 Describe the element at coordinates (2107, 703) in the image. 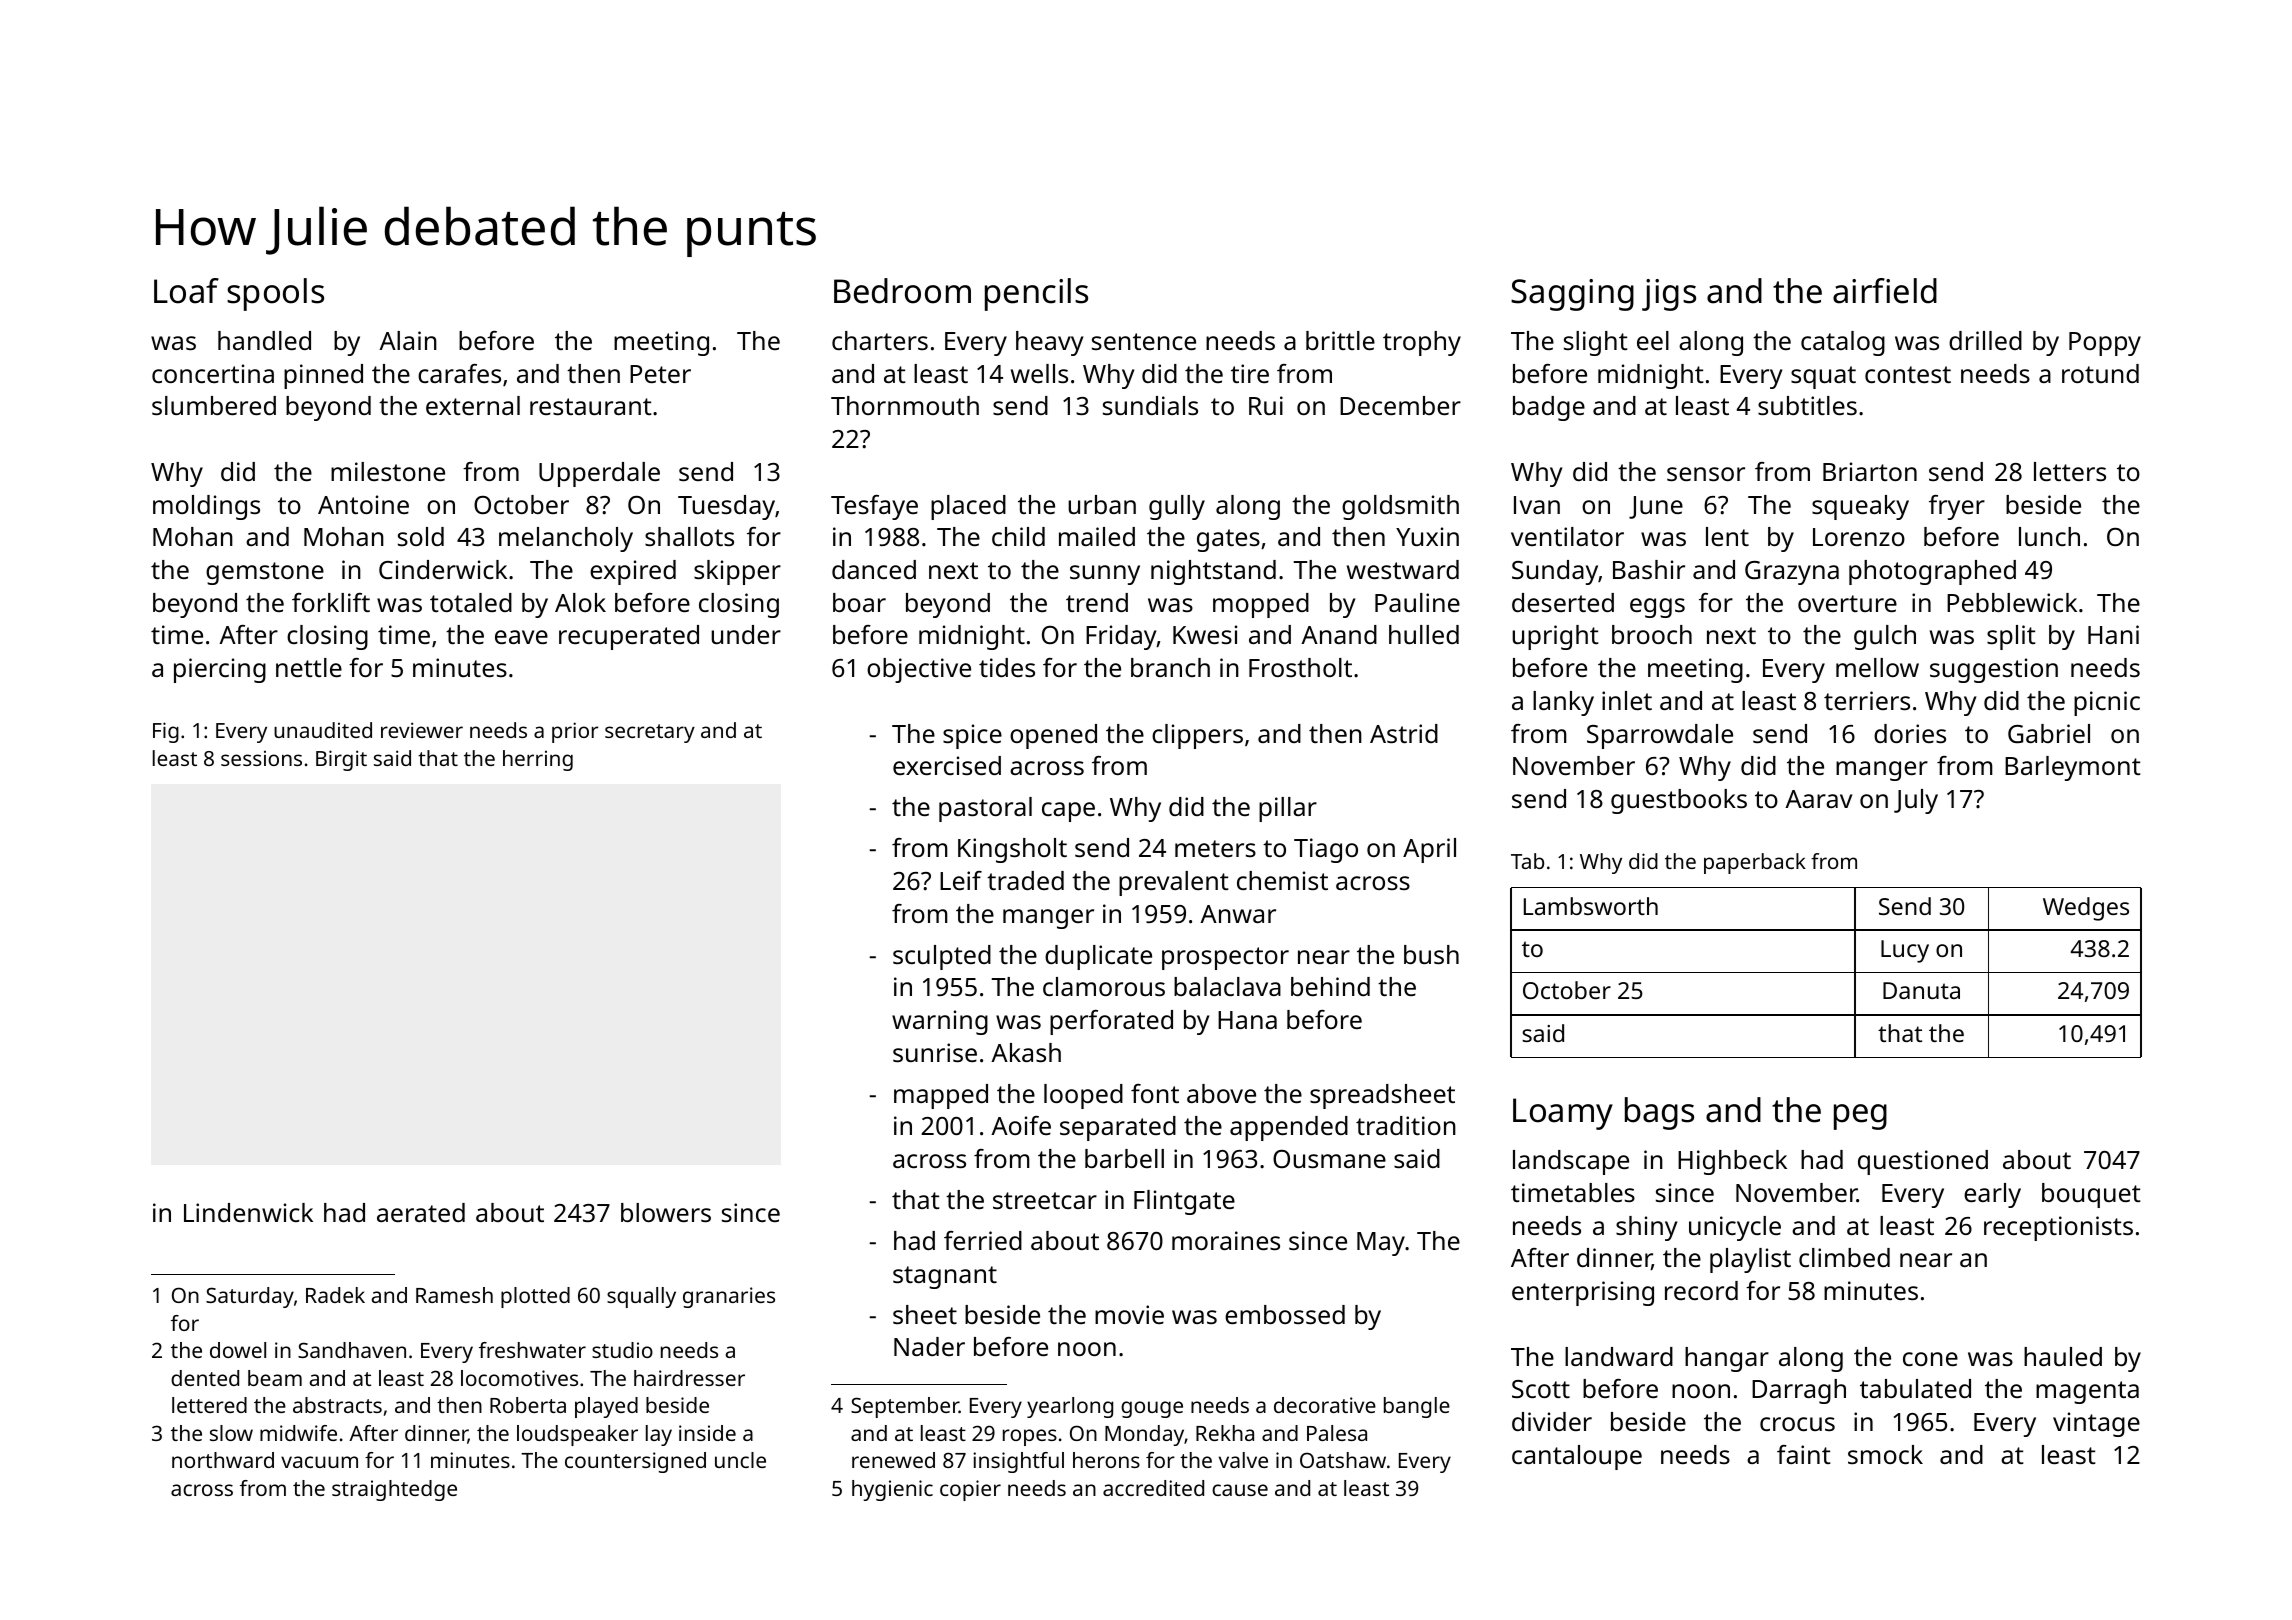

I see `picnic` at that location.
